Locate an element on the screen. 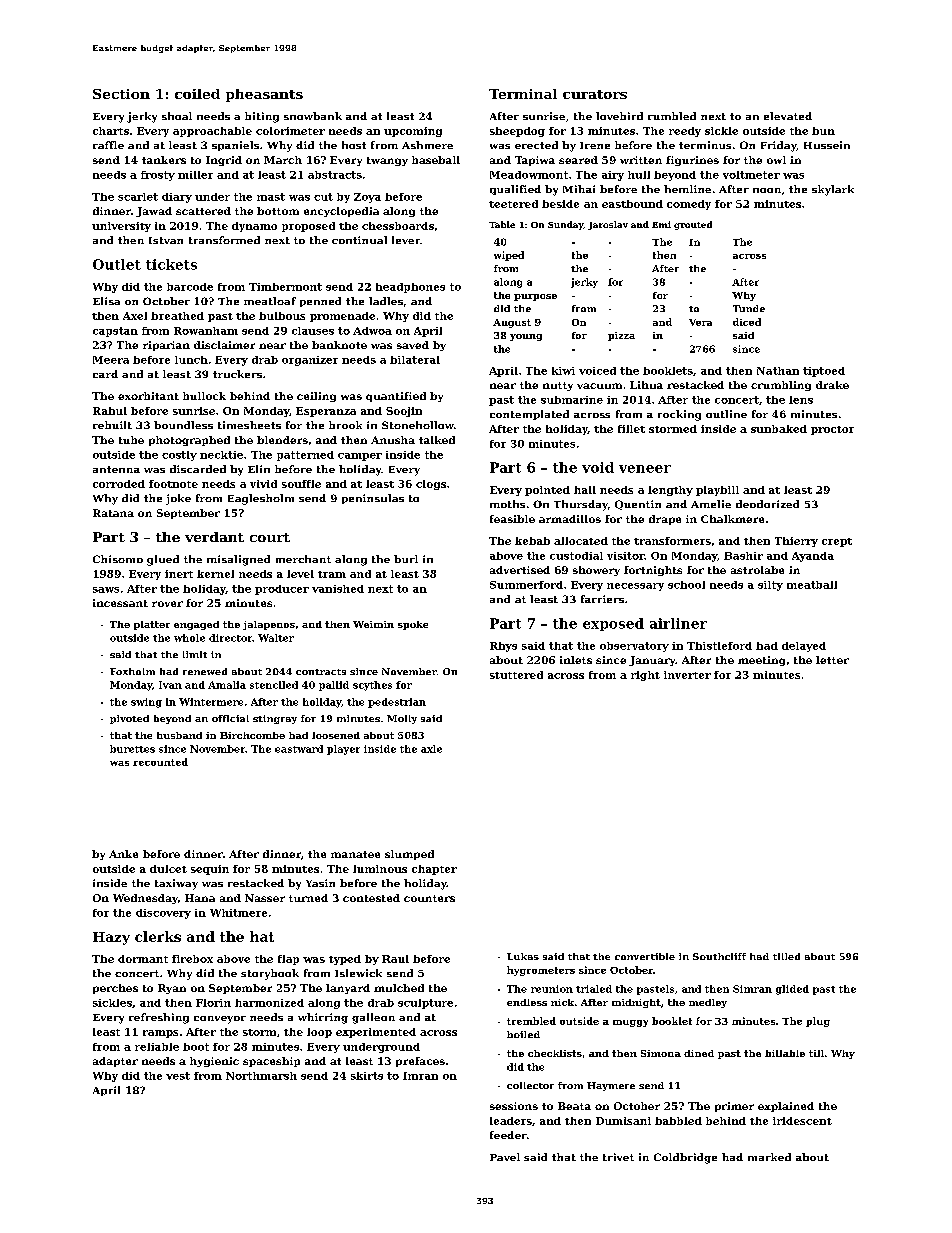 The height and width of the screenshot is (1233, 952). biting is located at coordinates (262, 117).
